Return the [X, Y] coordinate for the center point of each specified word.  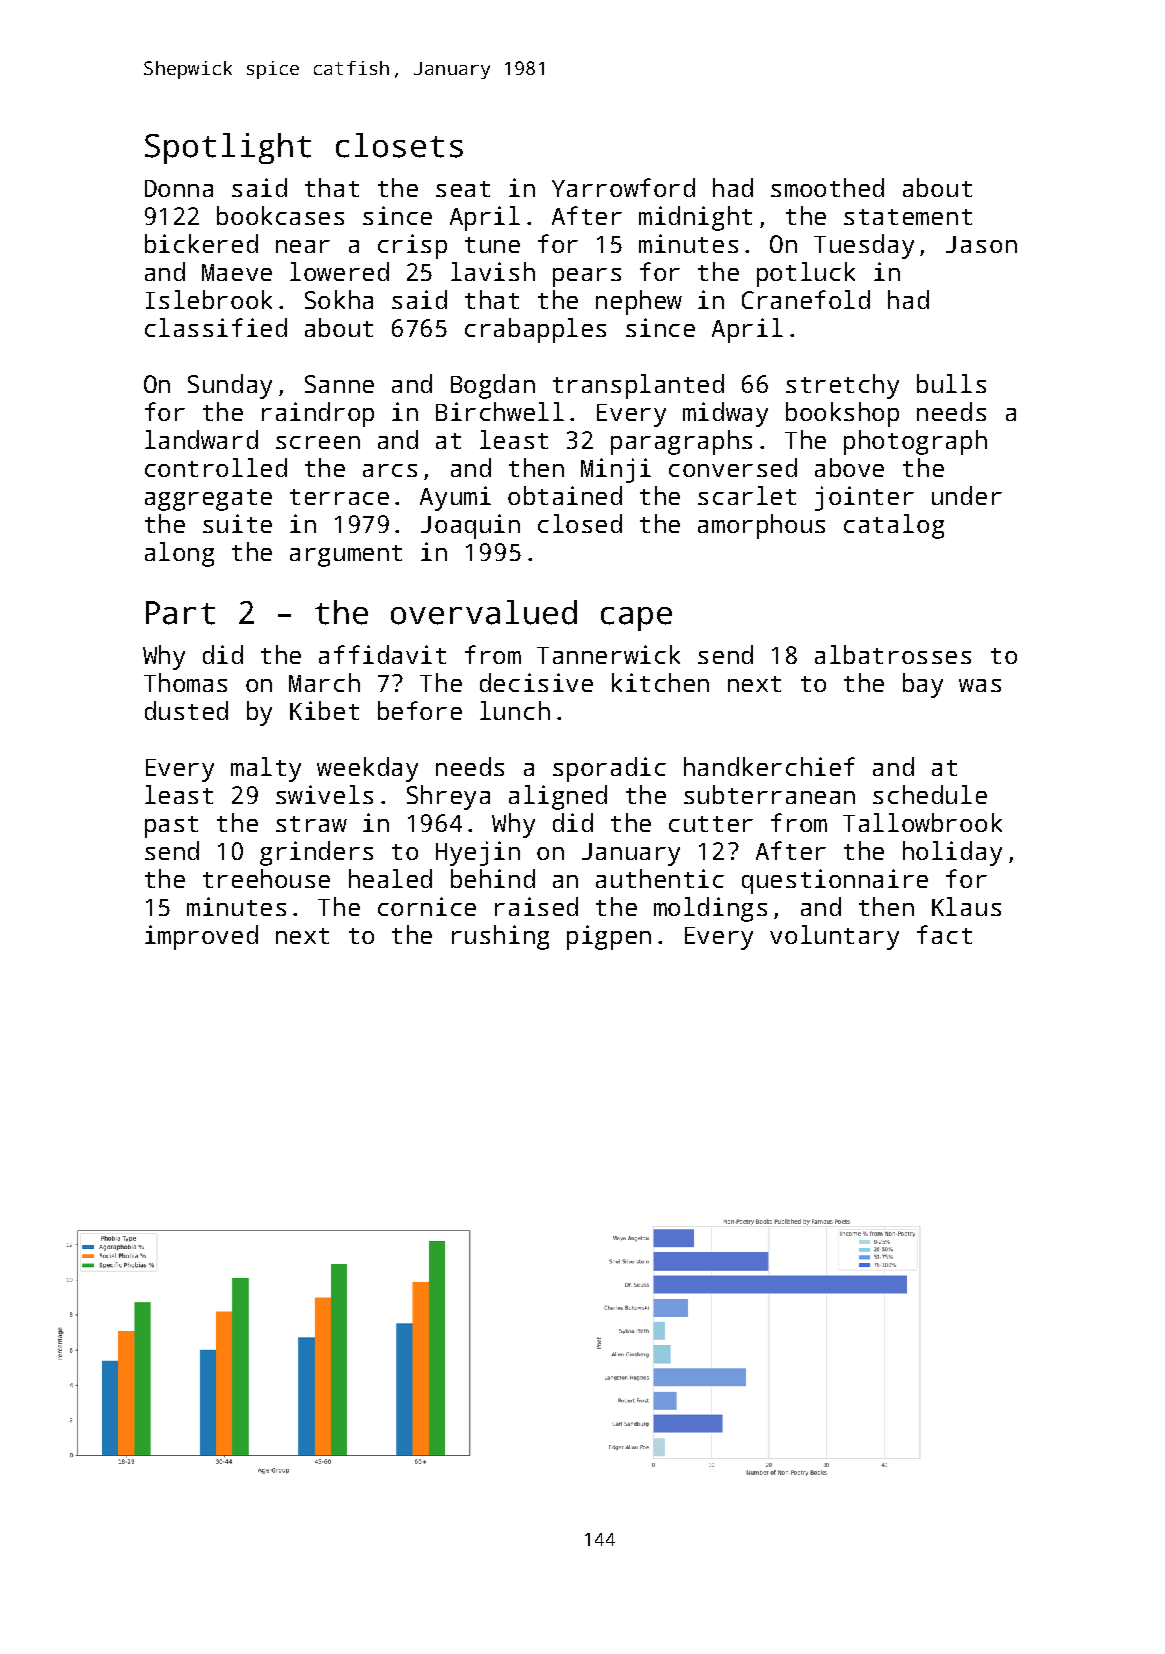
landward [201, 439]
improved [201, 937]
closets [399, 145]
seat [463, 189]
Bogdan [493, 386]
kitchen [660, 682]
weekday [367, 769]
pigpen [609, 937]
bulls [951, 383]
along [179, 554]
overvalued [484, 612]
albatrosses [893, 654]
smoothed [827, 187]
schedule [930, 794]
